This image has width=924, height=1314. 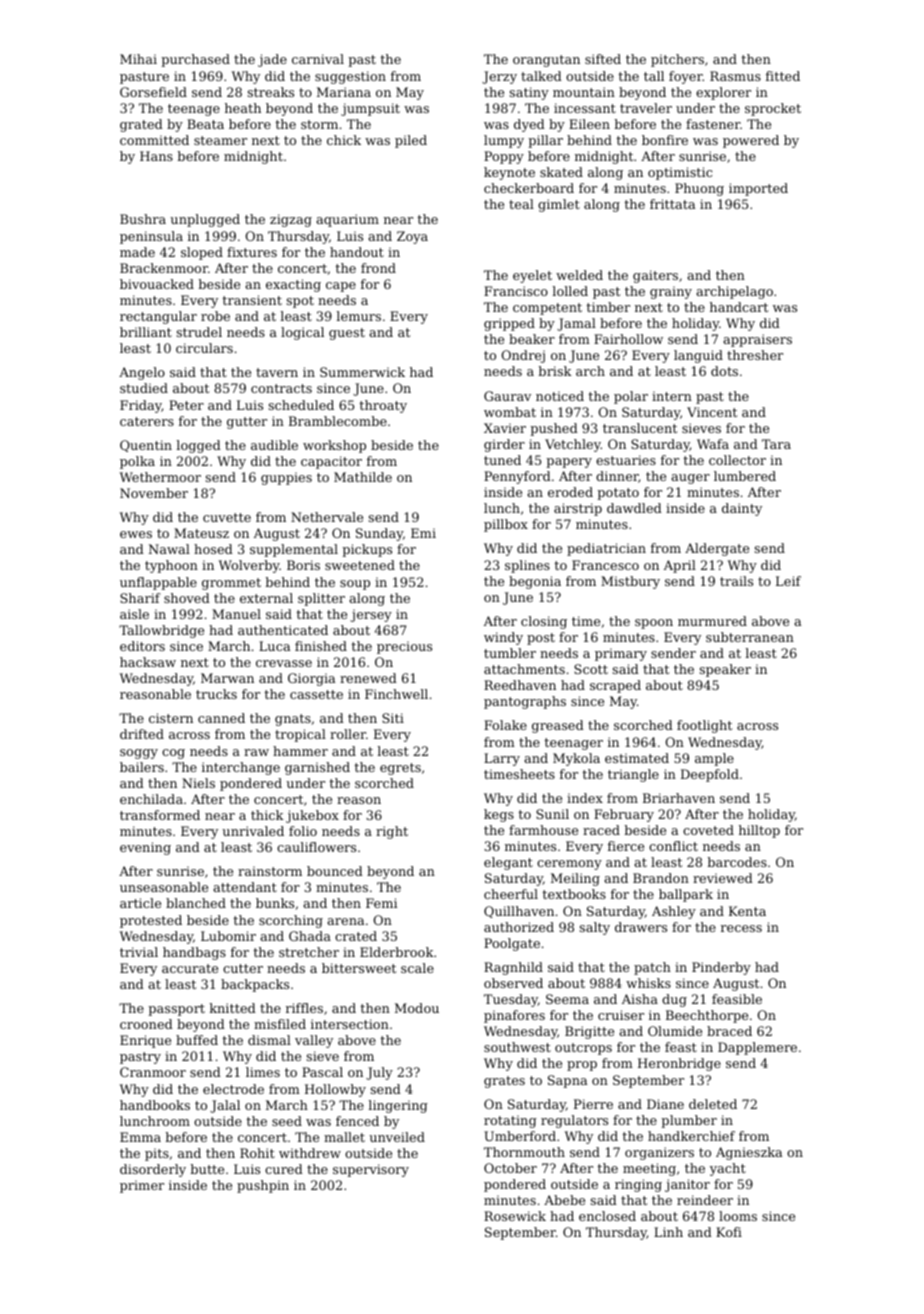 I want to click on canned, so click(x=221, y=718).
